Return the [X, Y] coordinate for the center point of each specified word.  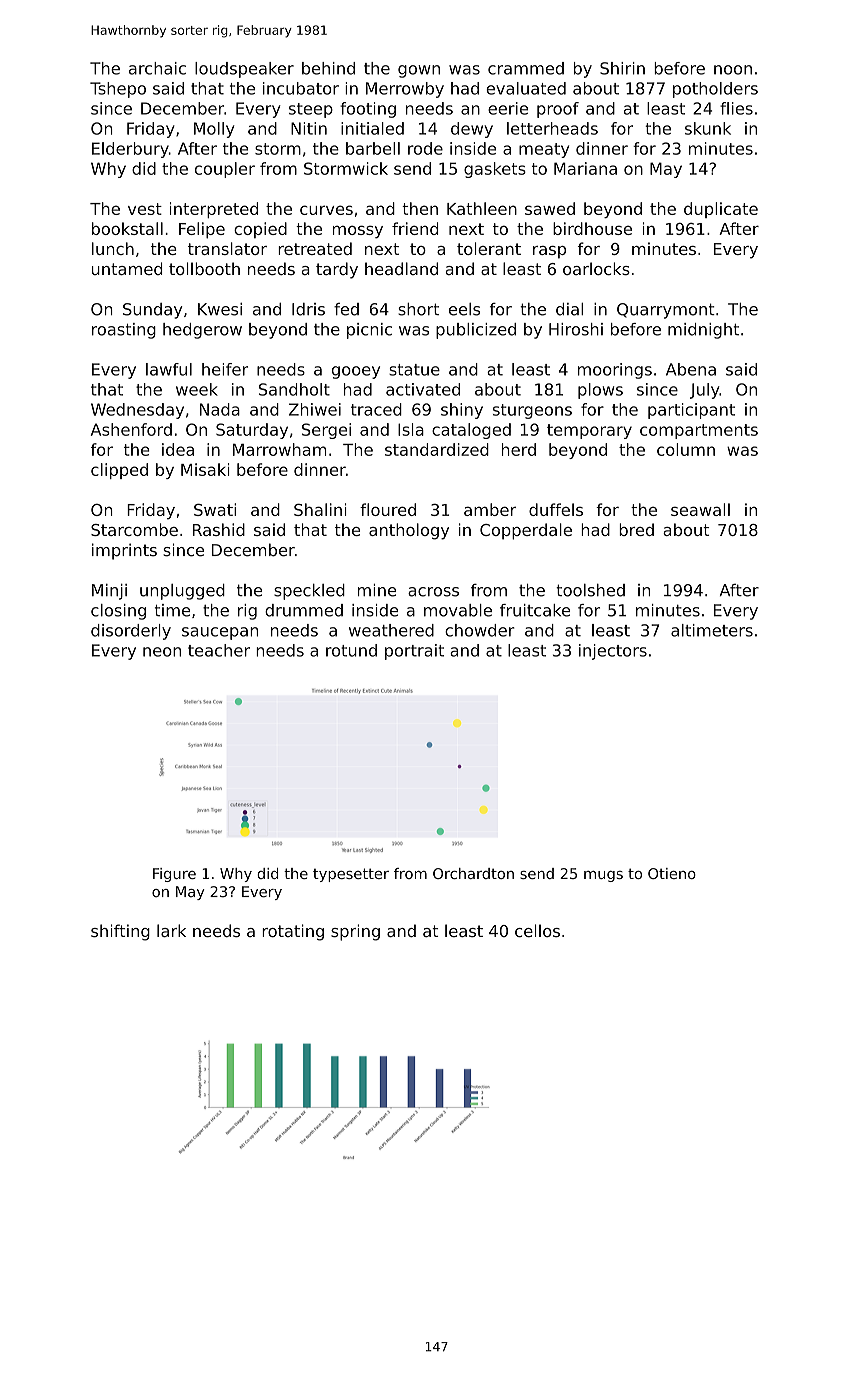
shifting [120, 932]
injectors [613, 652]
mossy [358, 232]
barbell [373, 148]
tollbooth [204, 268]
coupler [225, 170]
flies [736, 108]
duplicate [721, 210]
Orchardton [473, 873]
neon [162, 652]
